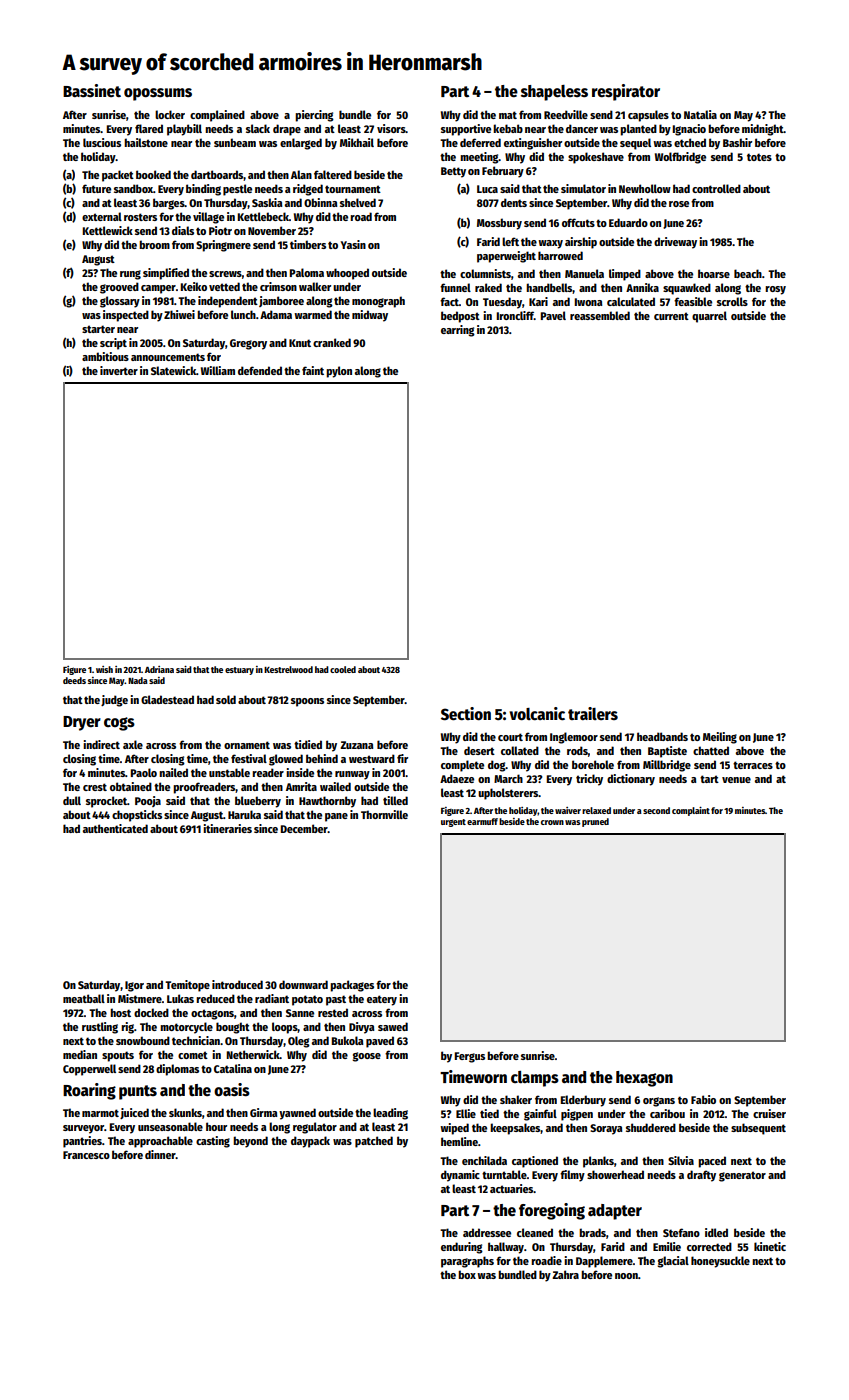 The image size is (849, 1400). Describe the element at coordinates (709, 317) in the document. I see `quarrel` at that location.
